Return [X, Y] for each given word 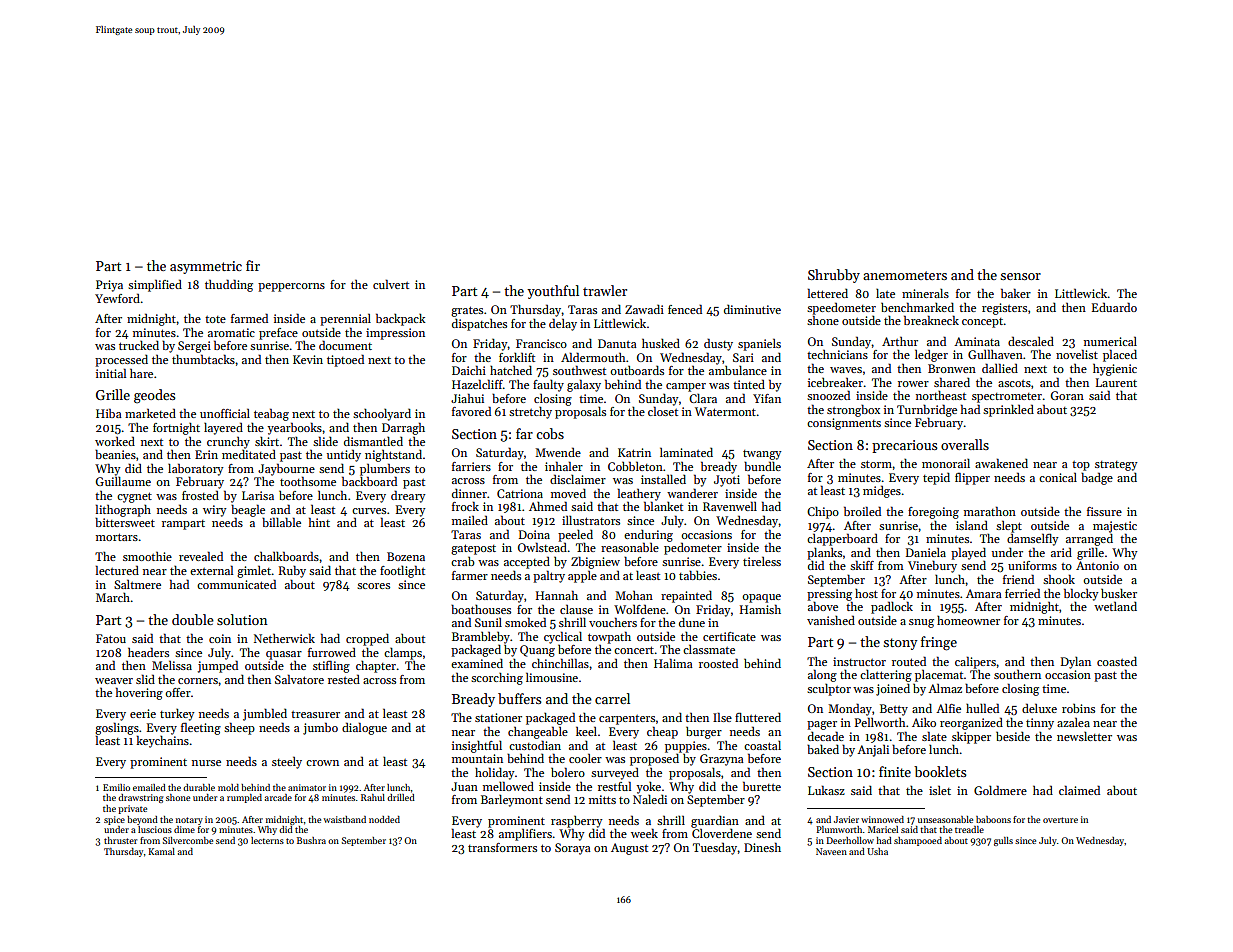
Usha [877, 851]
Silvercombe [188, 840]
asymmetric [206, 267]
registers [1004, 309]
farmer [470, 575]
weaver [114, 681]
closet [663, 411]
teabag [271, 414]
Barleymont [512, 801]
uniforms [1032, 565]
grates [467, 311]
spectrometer [1007, 398]
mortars [117, 537]
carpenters [627, 720]
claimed [1079, 790]
